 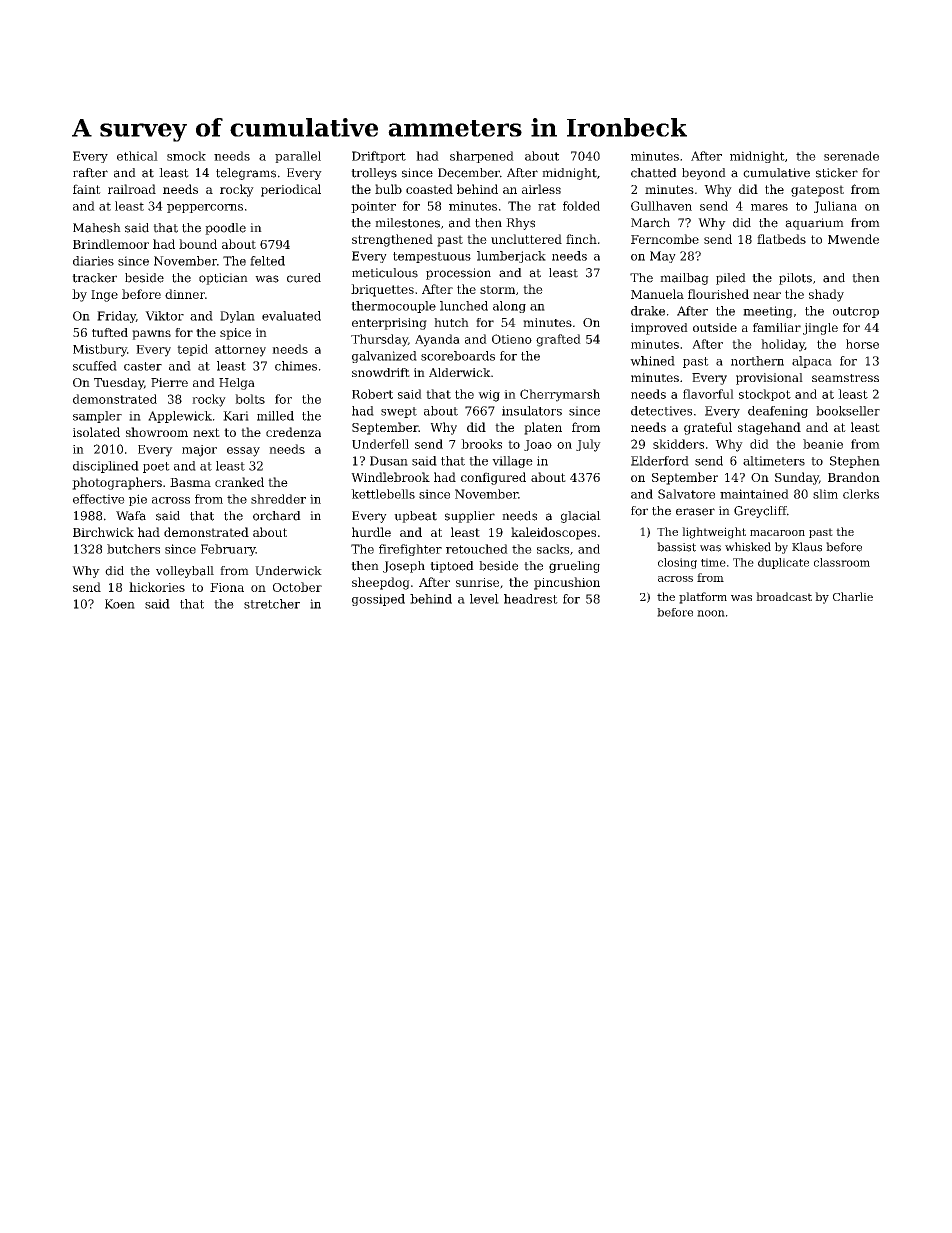 What do you see at coordinates (111, 244) in the screenshot?
I see `Brindlemoor` at bounding box center [111, 244].
